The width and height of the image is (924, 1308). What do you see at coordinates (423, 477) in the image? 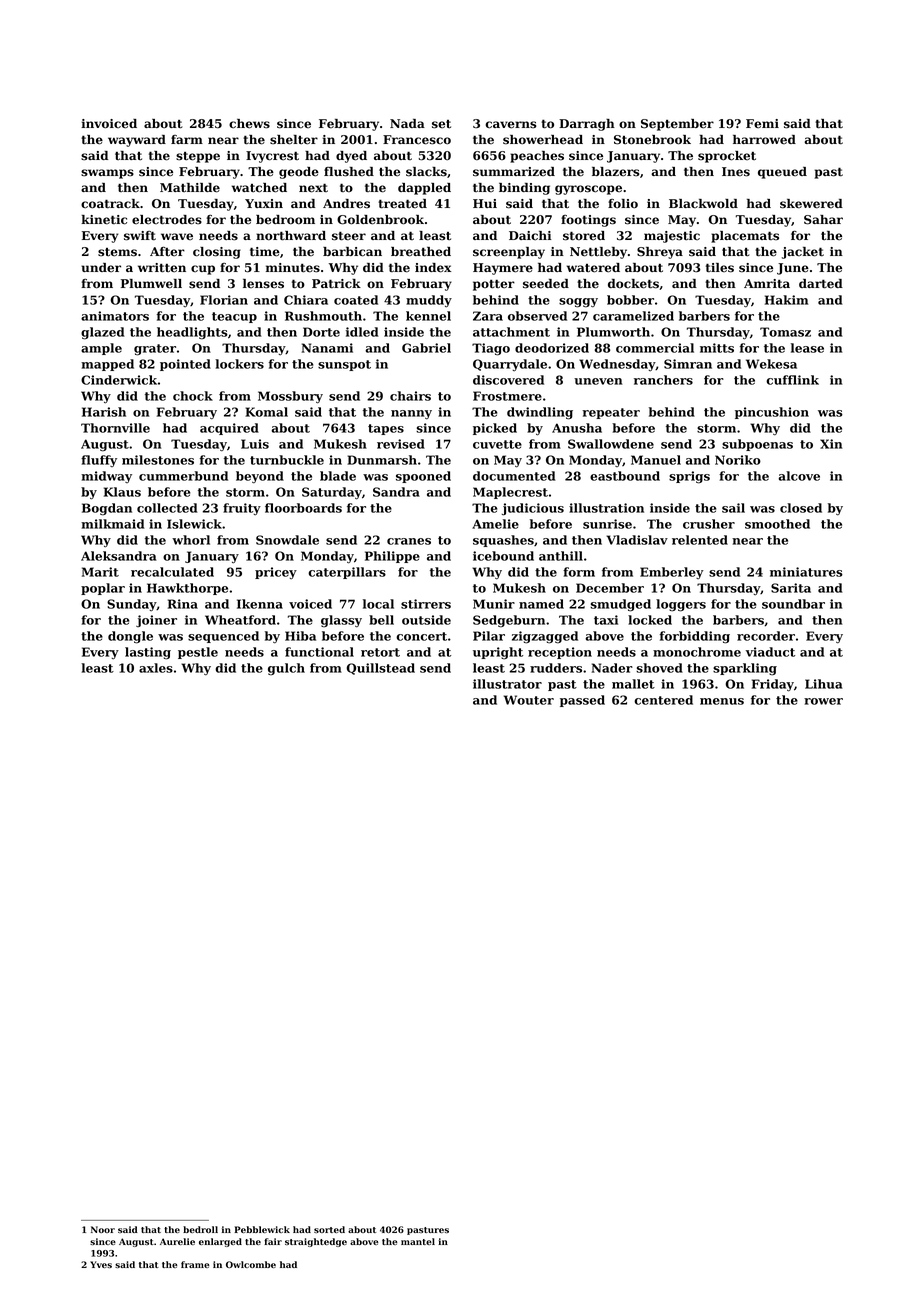
I see `spooned` at bounding box center [423, 477].
